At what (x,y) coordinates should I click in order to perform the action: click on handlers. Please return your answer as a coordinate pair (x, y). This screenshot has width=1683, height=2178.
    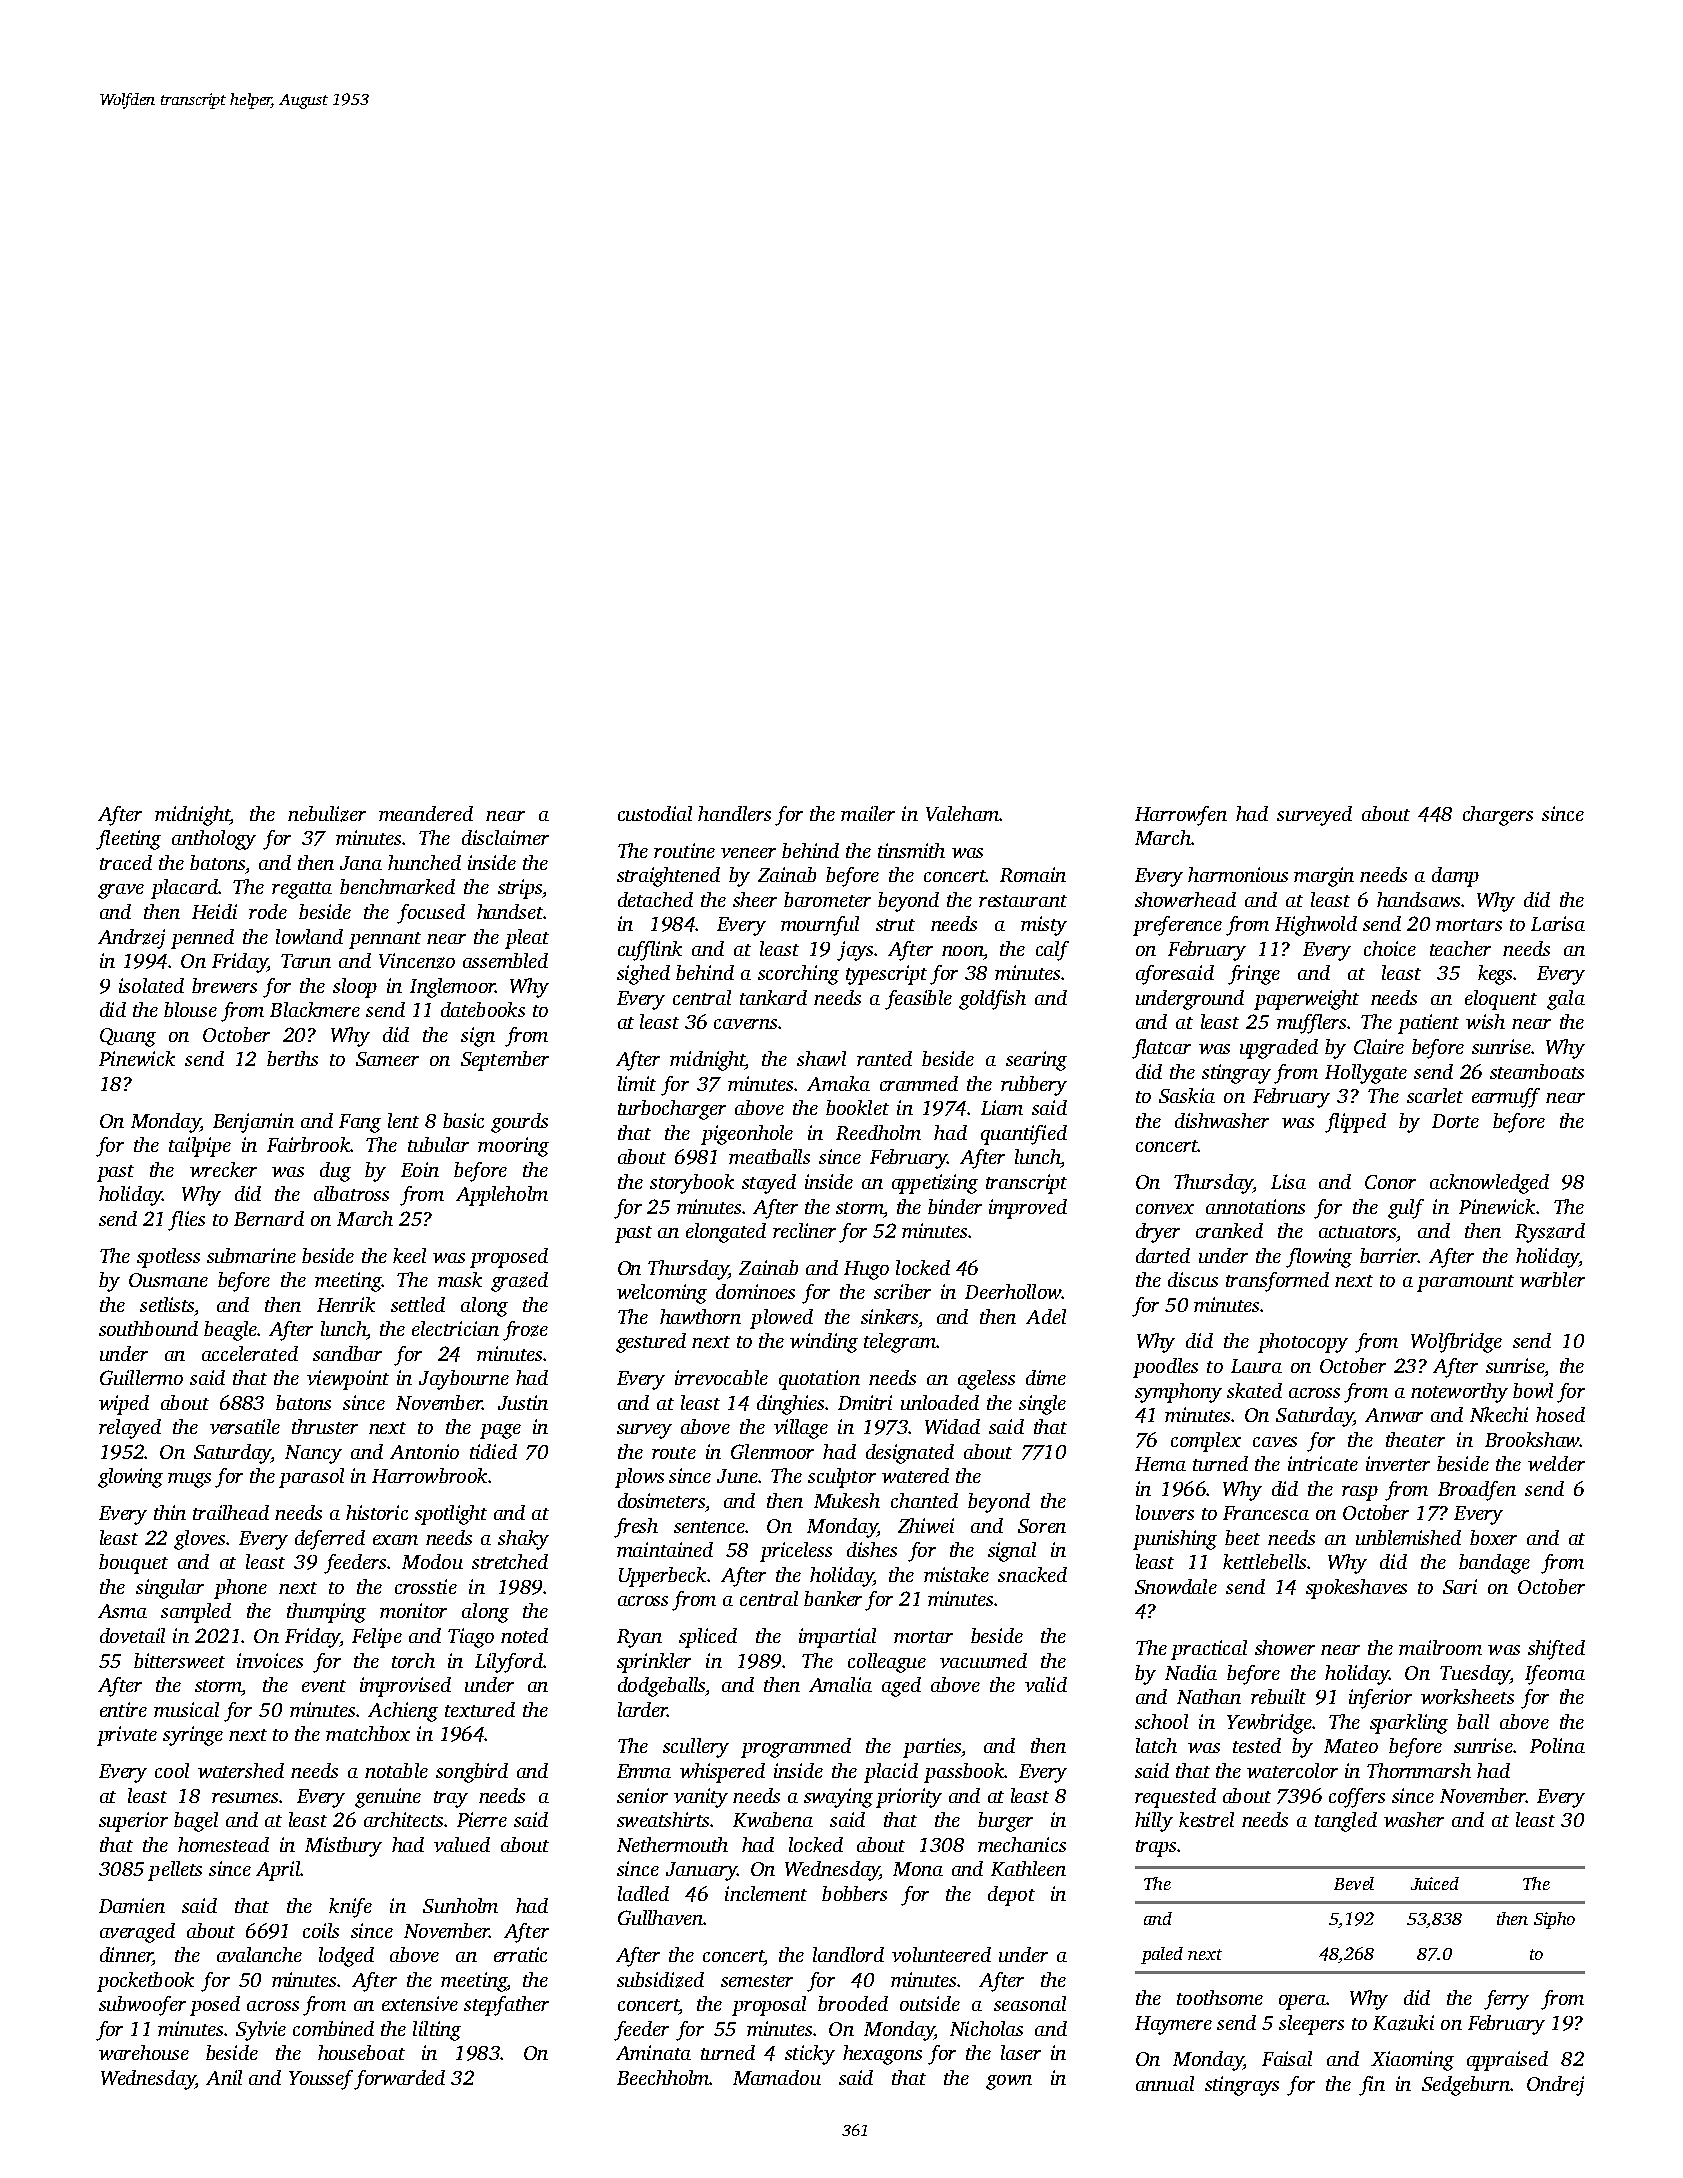
    Looking at the image, I should click on (734, 813).
